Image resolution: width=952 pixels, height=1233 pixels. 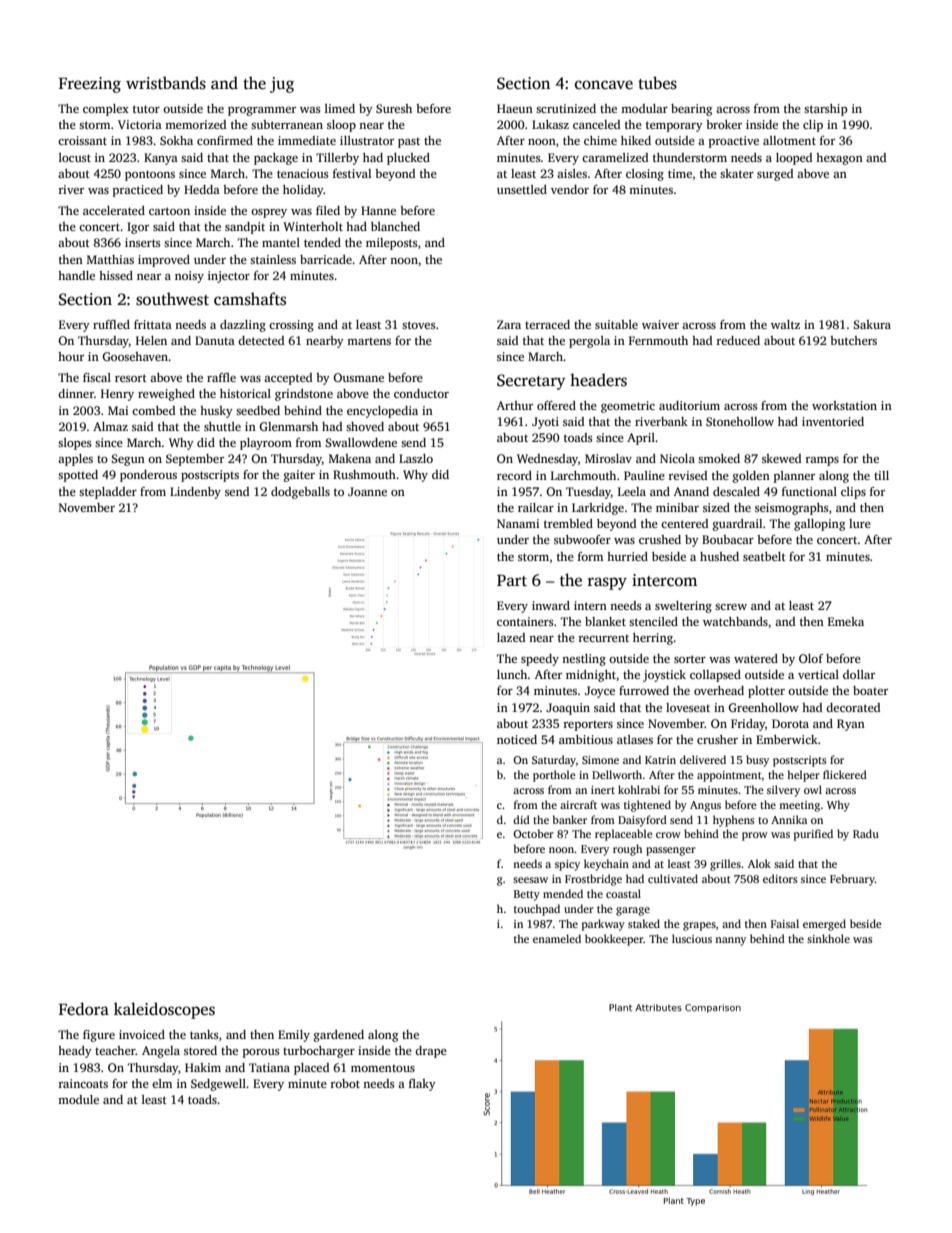 What do you see at coordinates (512, 674) in the page?
I see `lunch` at bounding box center [512, 674].
